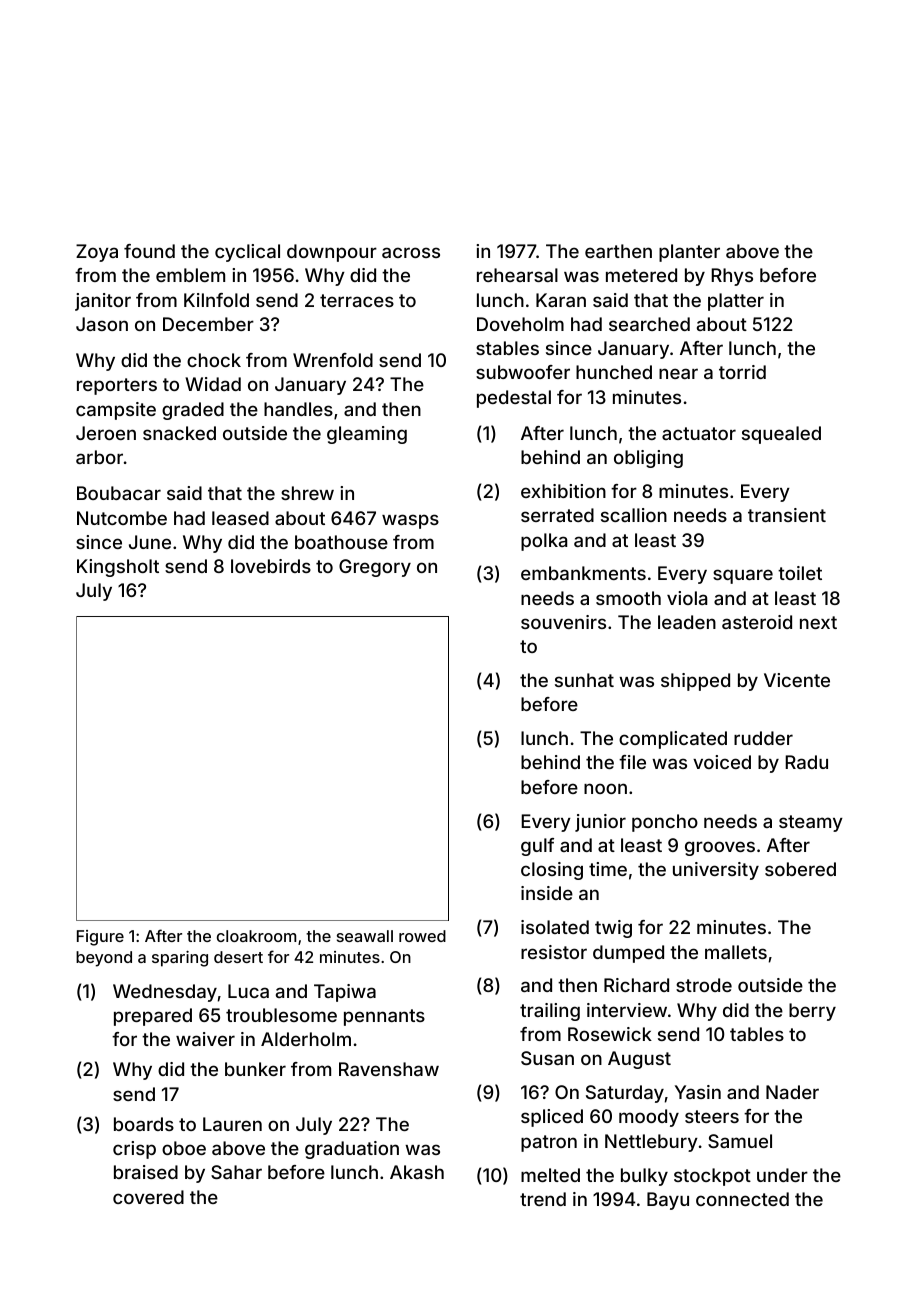 The image size is (924, 1308). I want to click on toilet, so click(800, 573).
